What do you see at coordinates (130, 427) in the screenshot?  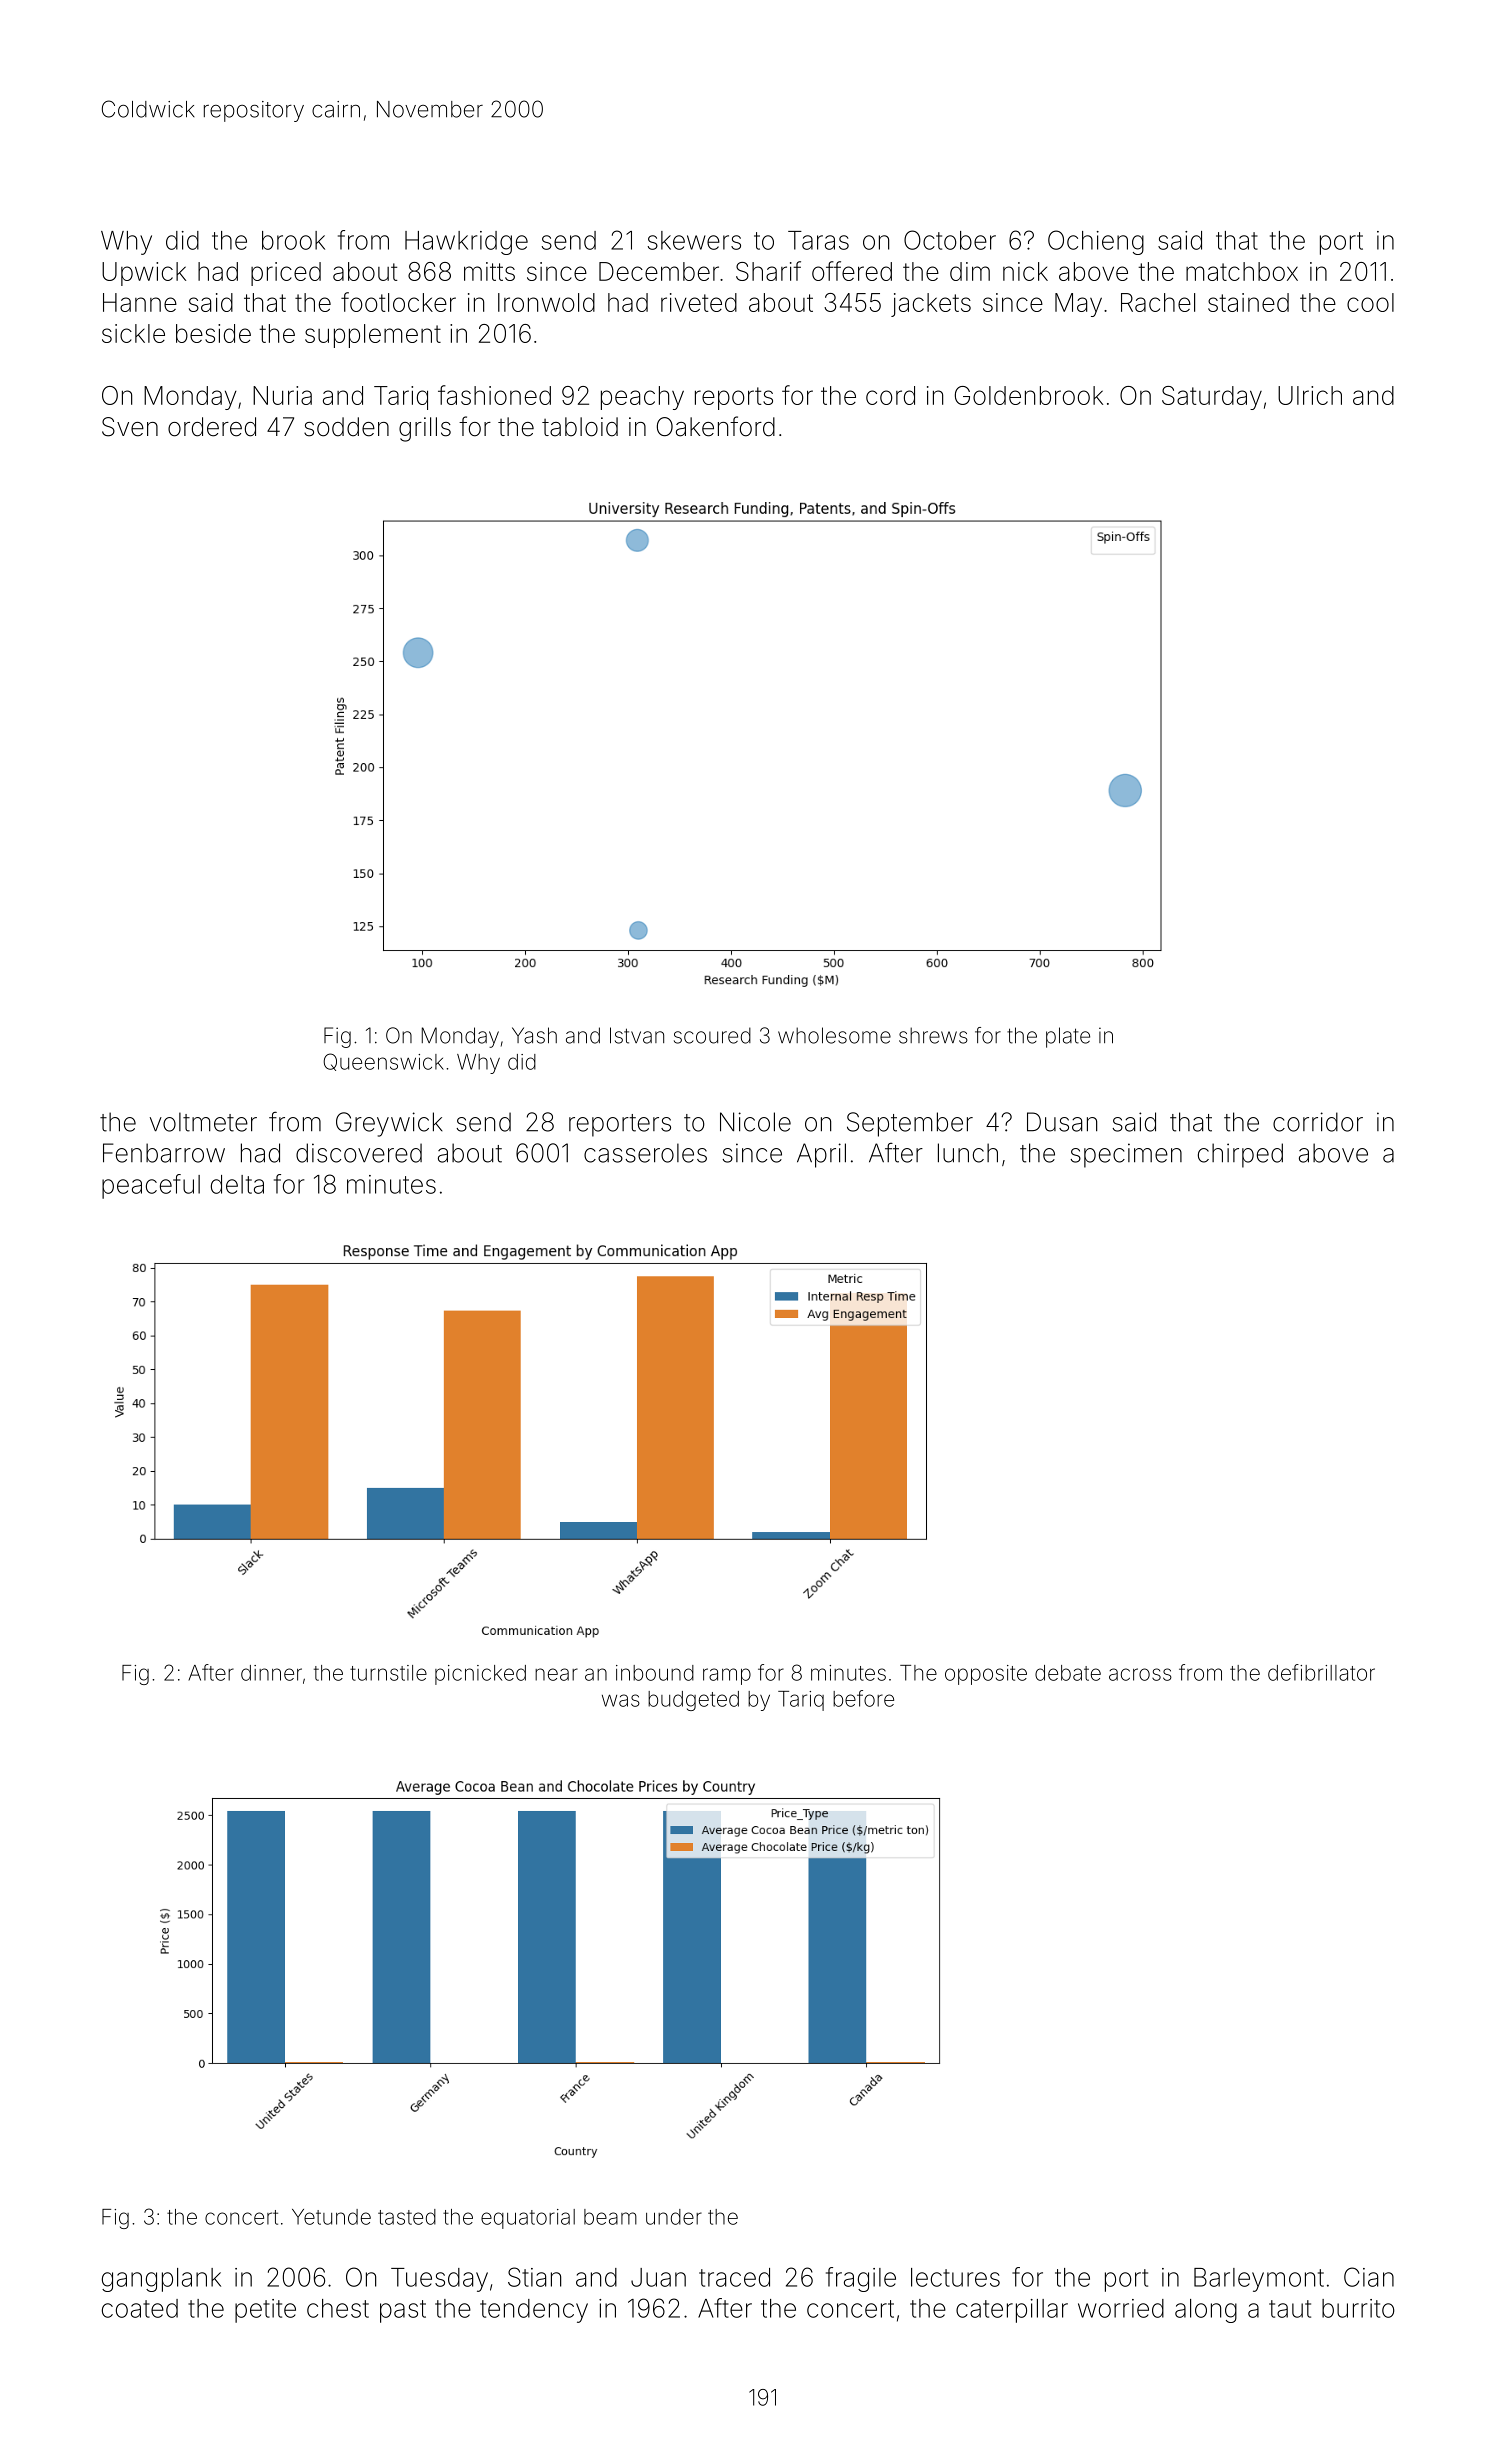 I see `Sven` at bounding box center [130, 427].
